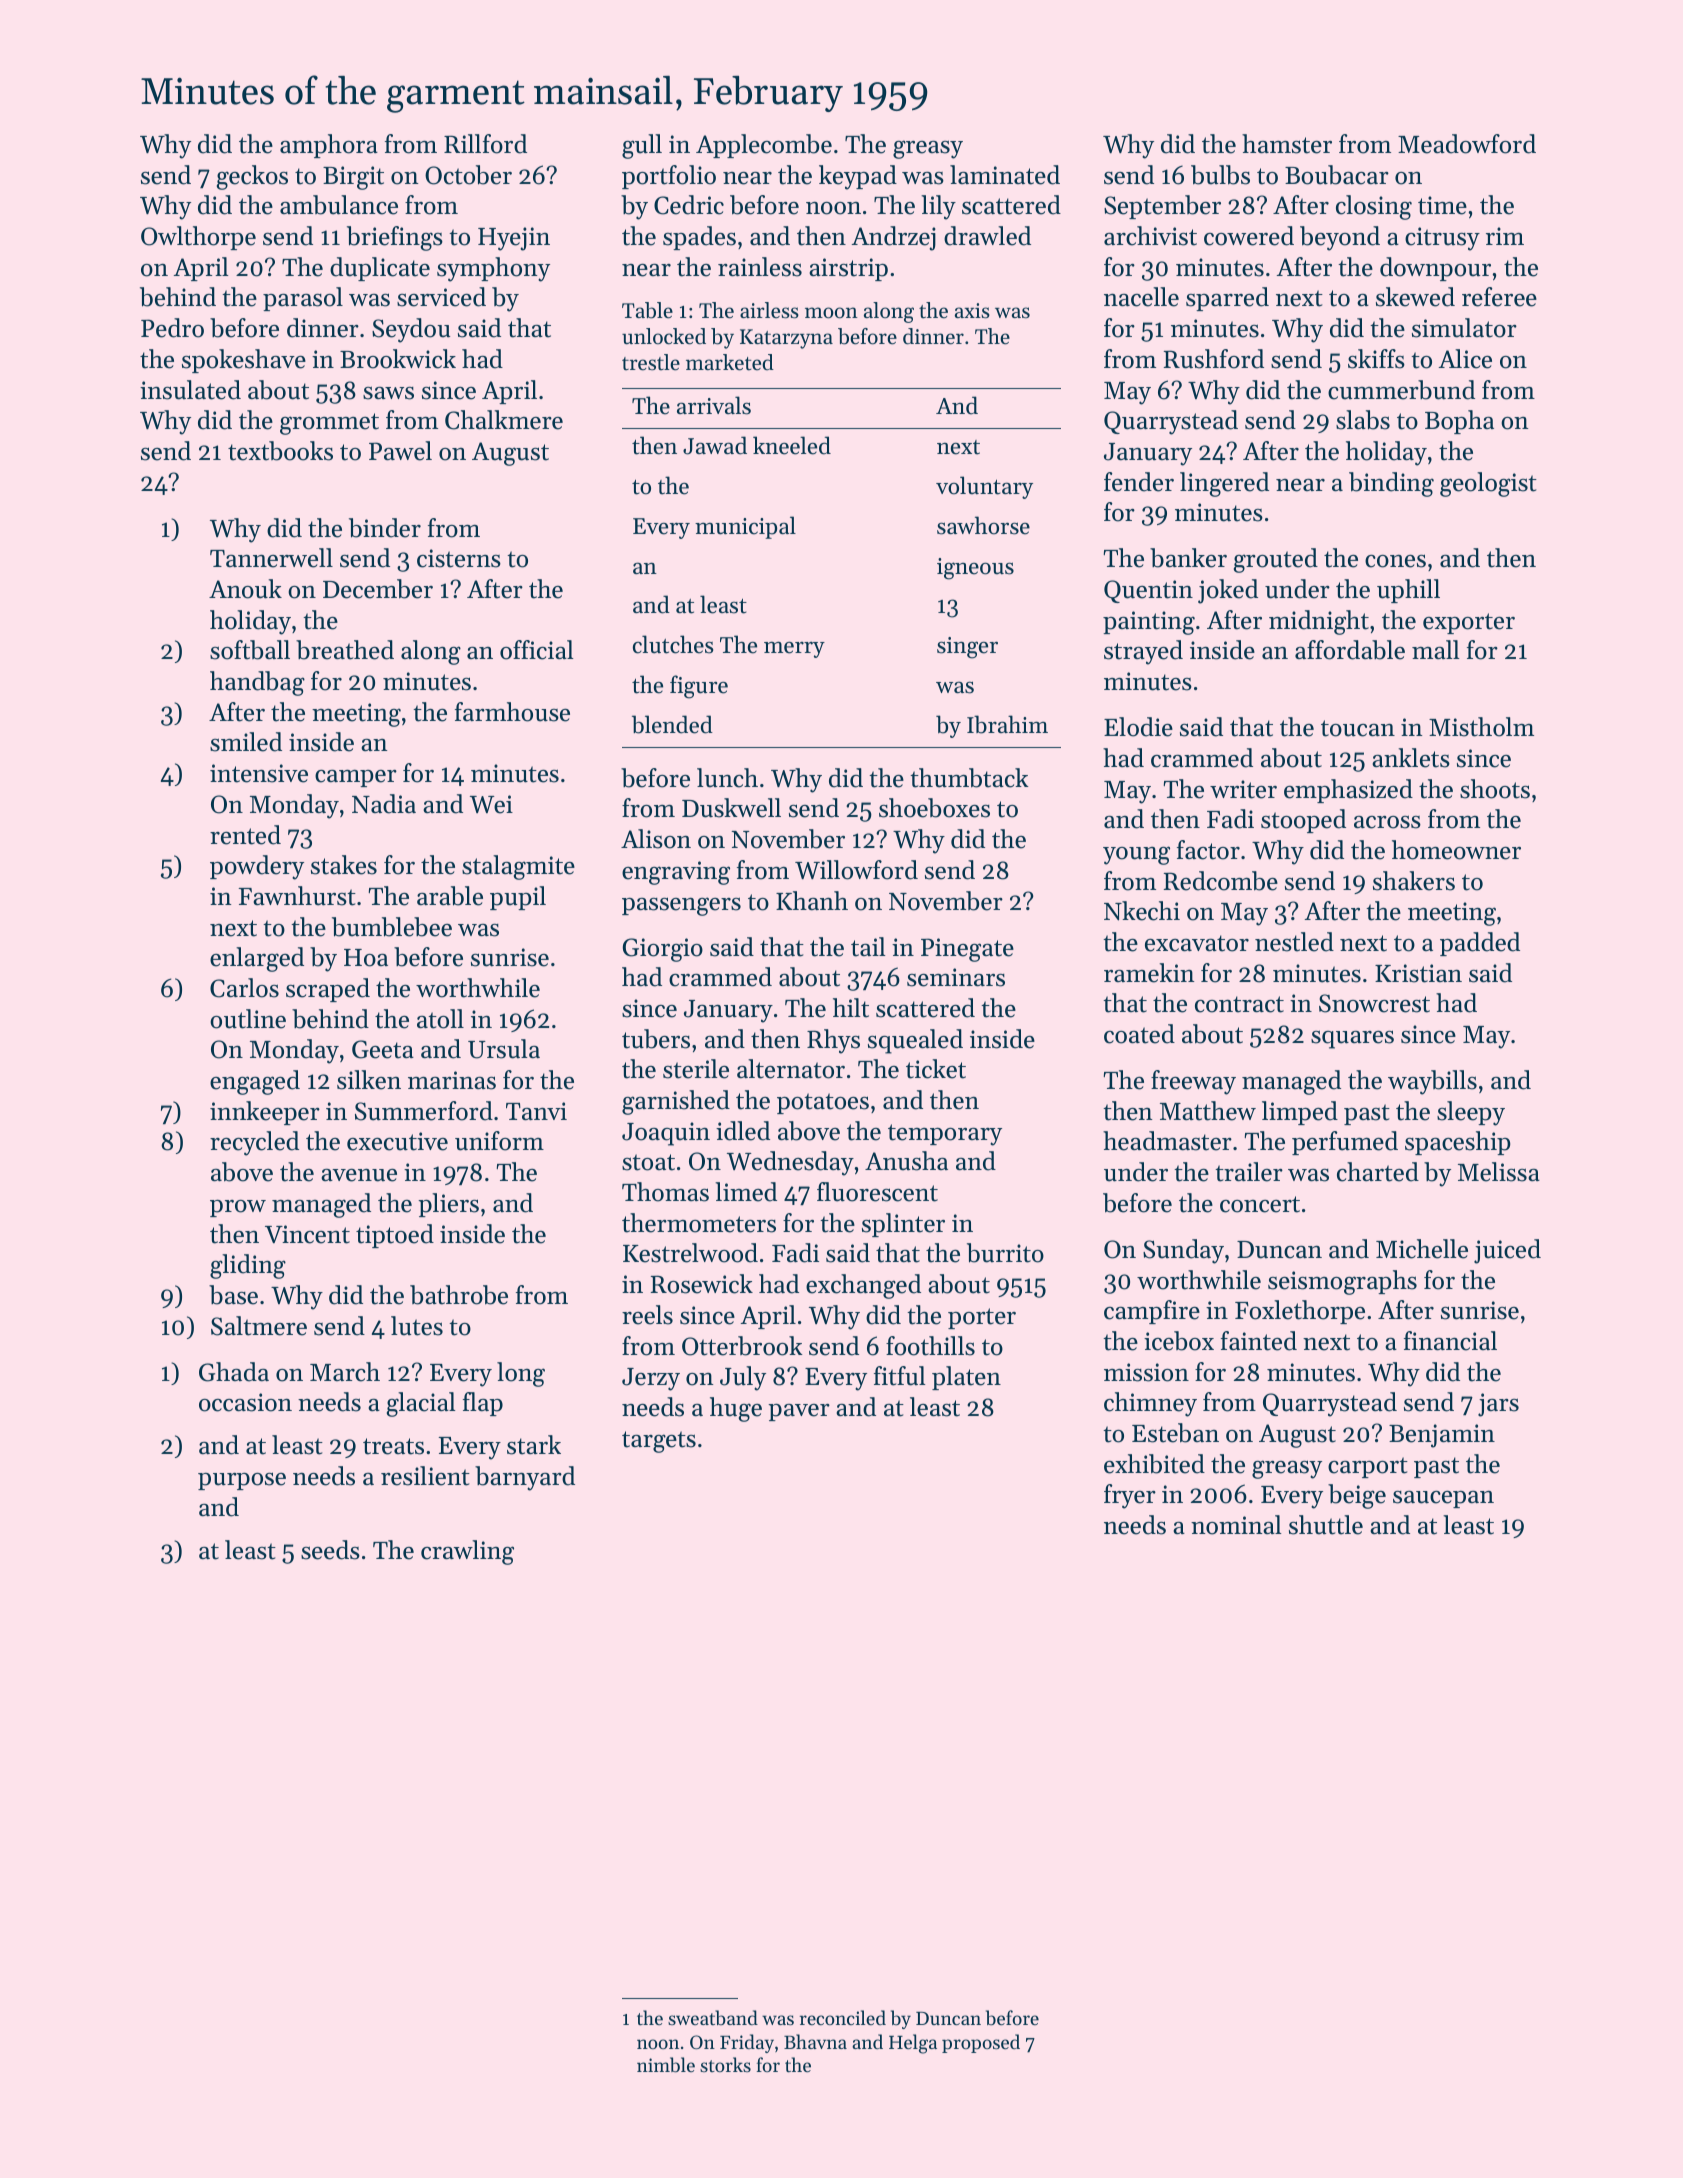 Image resolution: width=1683 pixels, height=2178 pixels. Describe the element at coordinates (1374, 1003) in the screenshot. I see `Snowcrest` at that location.
